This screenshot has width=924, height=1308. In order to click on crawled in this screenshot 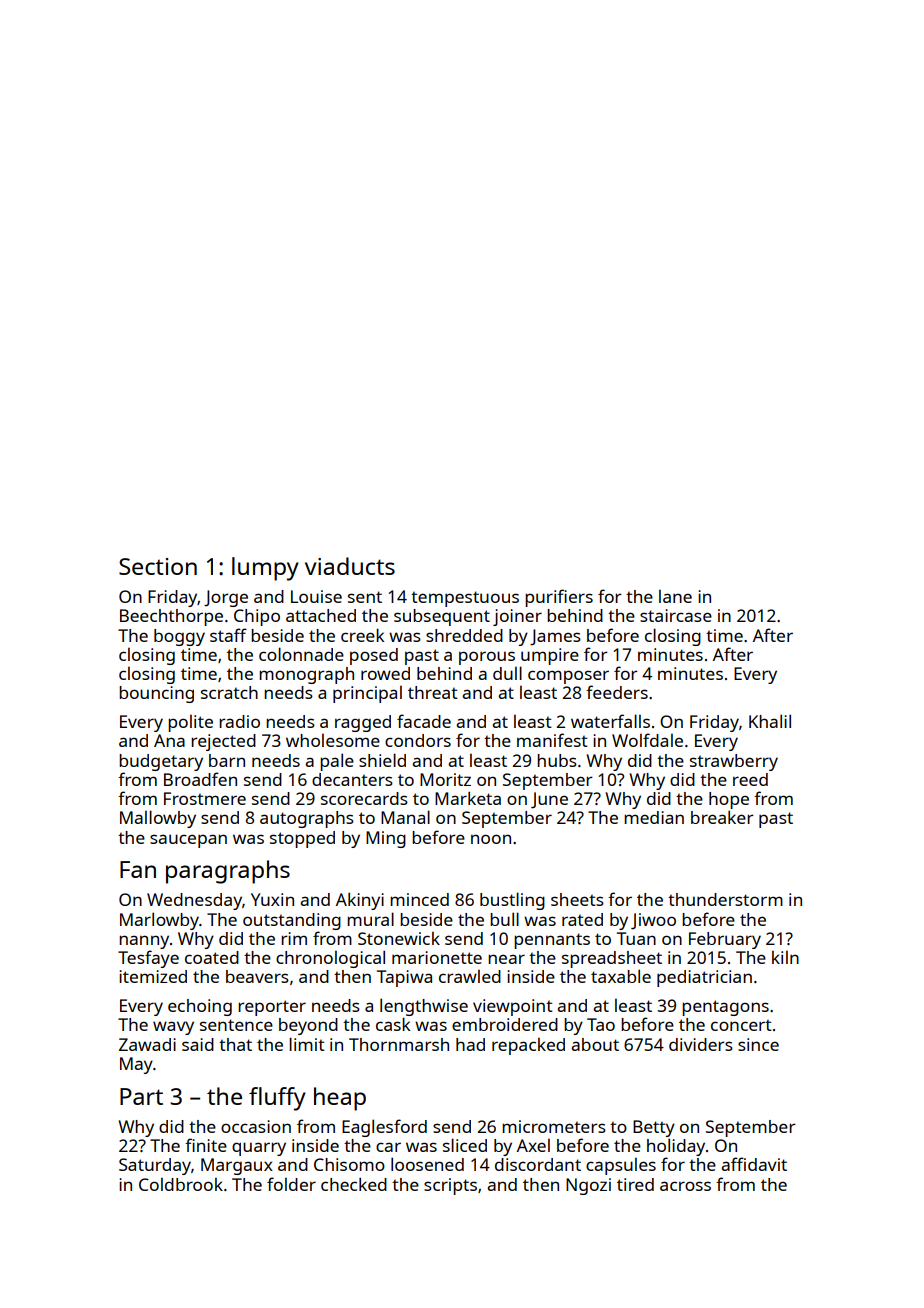, I will do `click(470, 976)`.
